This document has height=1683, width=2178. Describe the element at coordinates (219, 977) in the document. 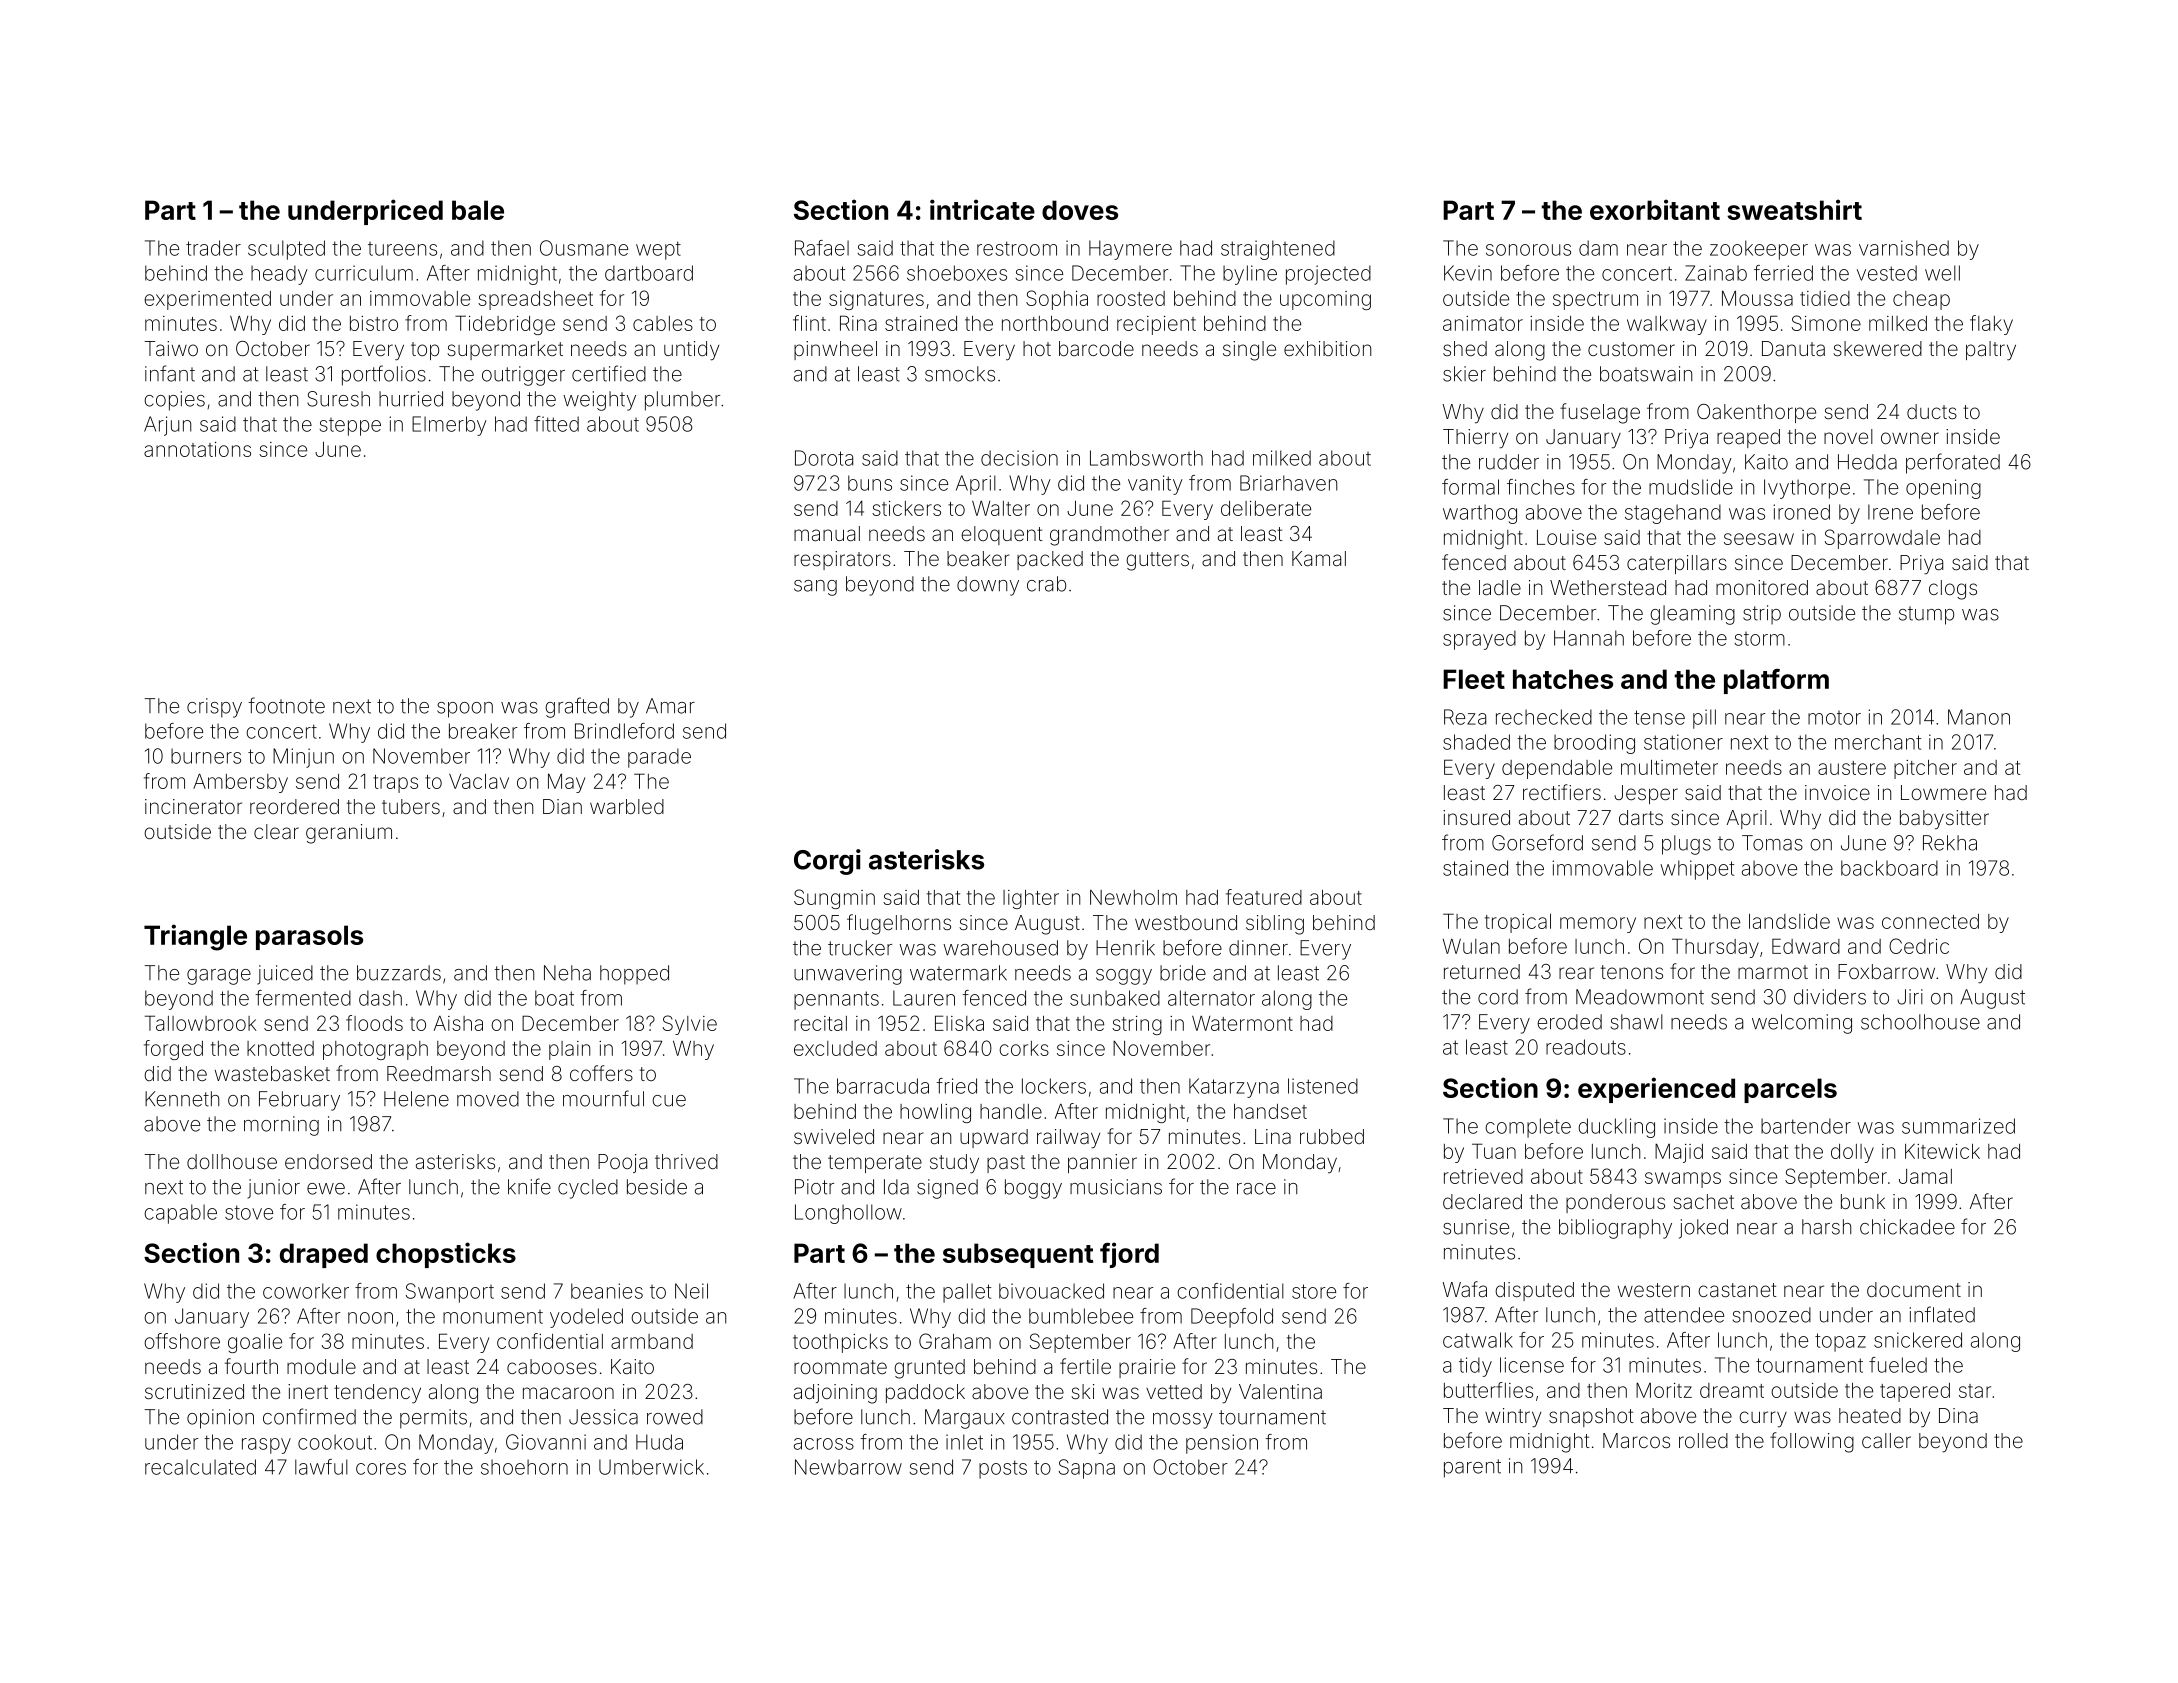

I see `garage` at that location.
